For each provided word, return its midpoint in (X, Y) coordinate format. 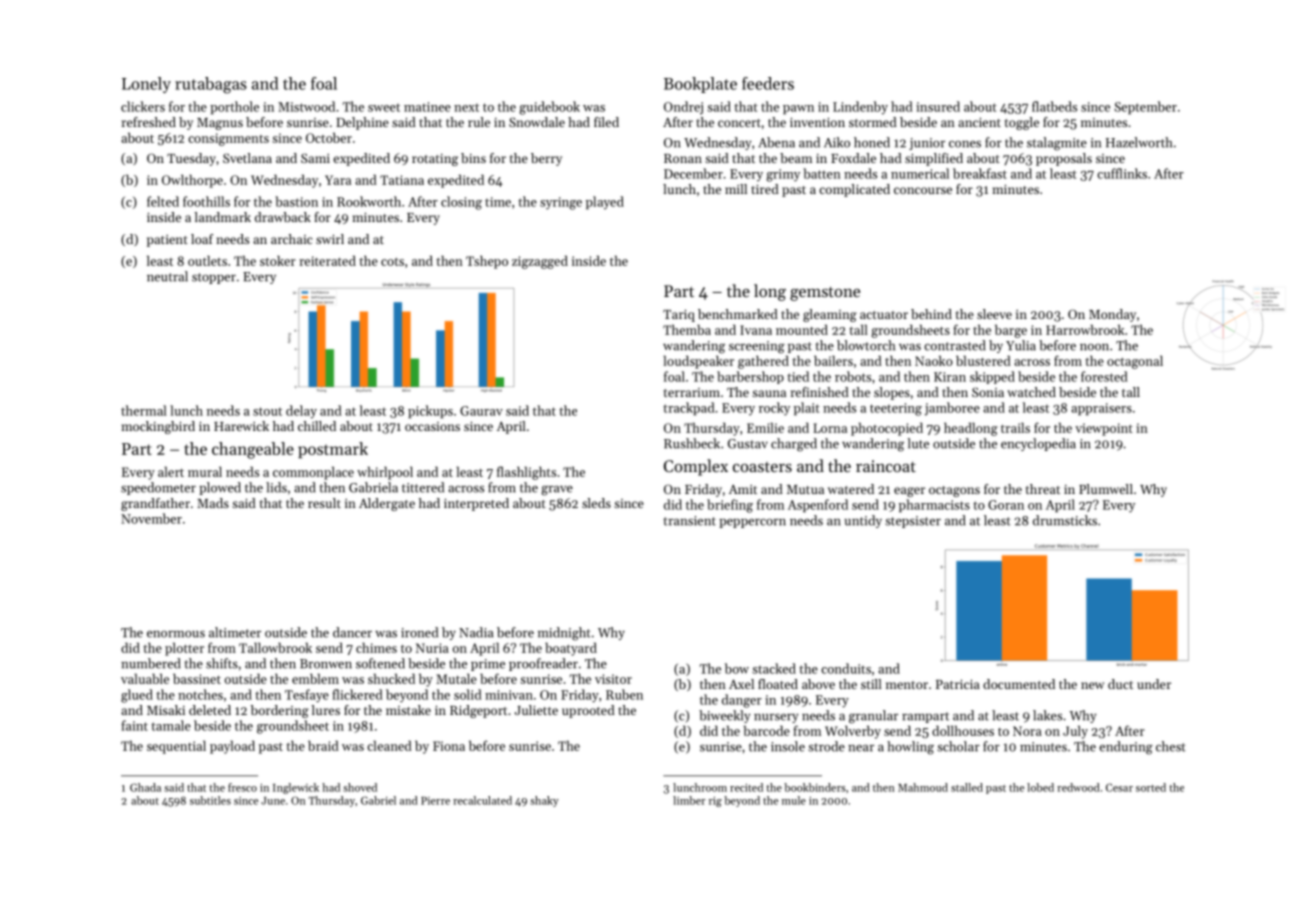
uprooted (588, 711)
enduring (1126, 748)
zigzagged (540, 262)
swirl (330, 239)
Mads (213, 503)
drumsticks (1065, 520)
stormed (873, 122)
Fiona (449, 746)
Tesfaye (307, 696)
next (466, 108)
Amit (743, 489)
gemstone (825, 294)
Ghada (145, 787)
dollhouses (963, 730)
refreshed (149, 122)
